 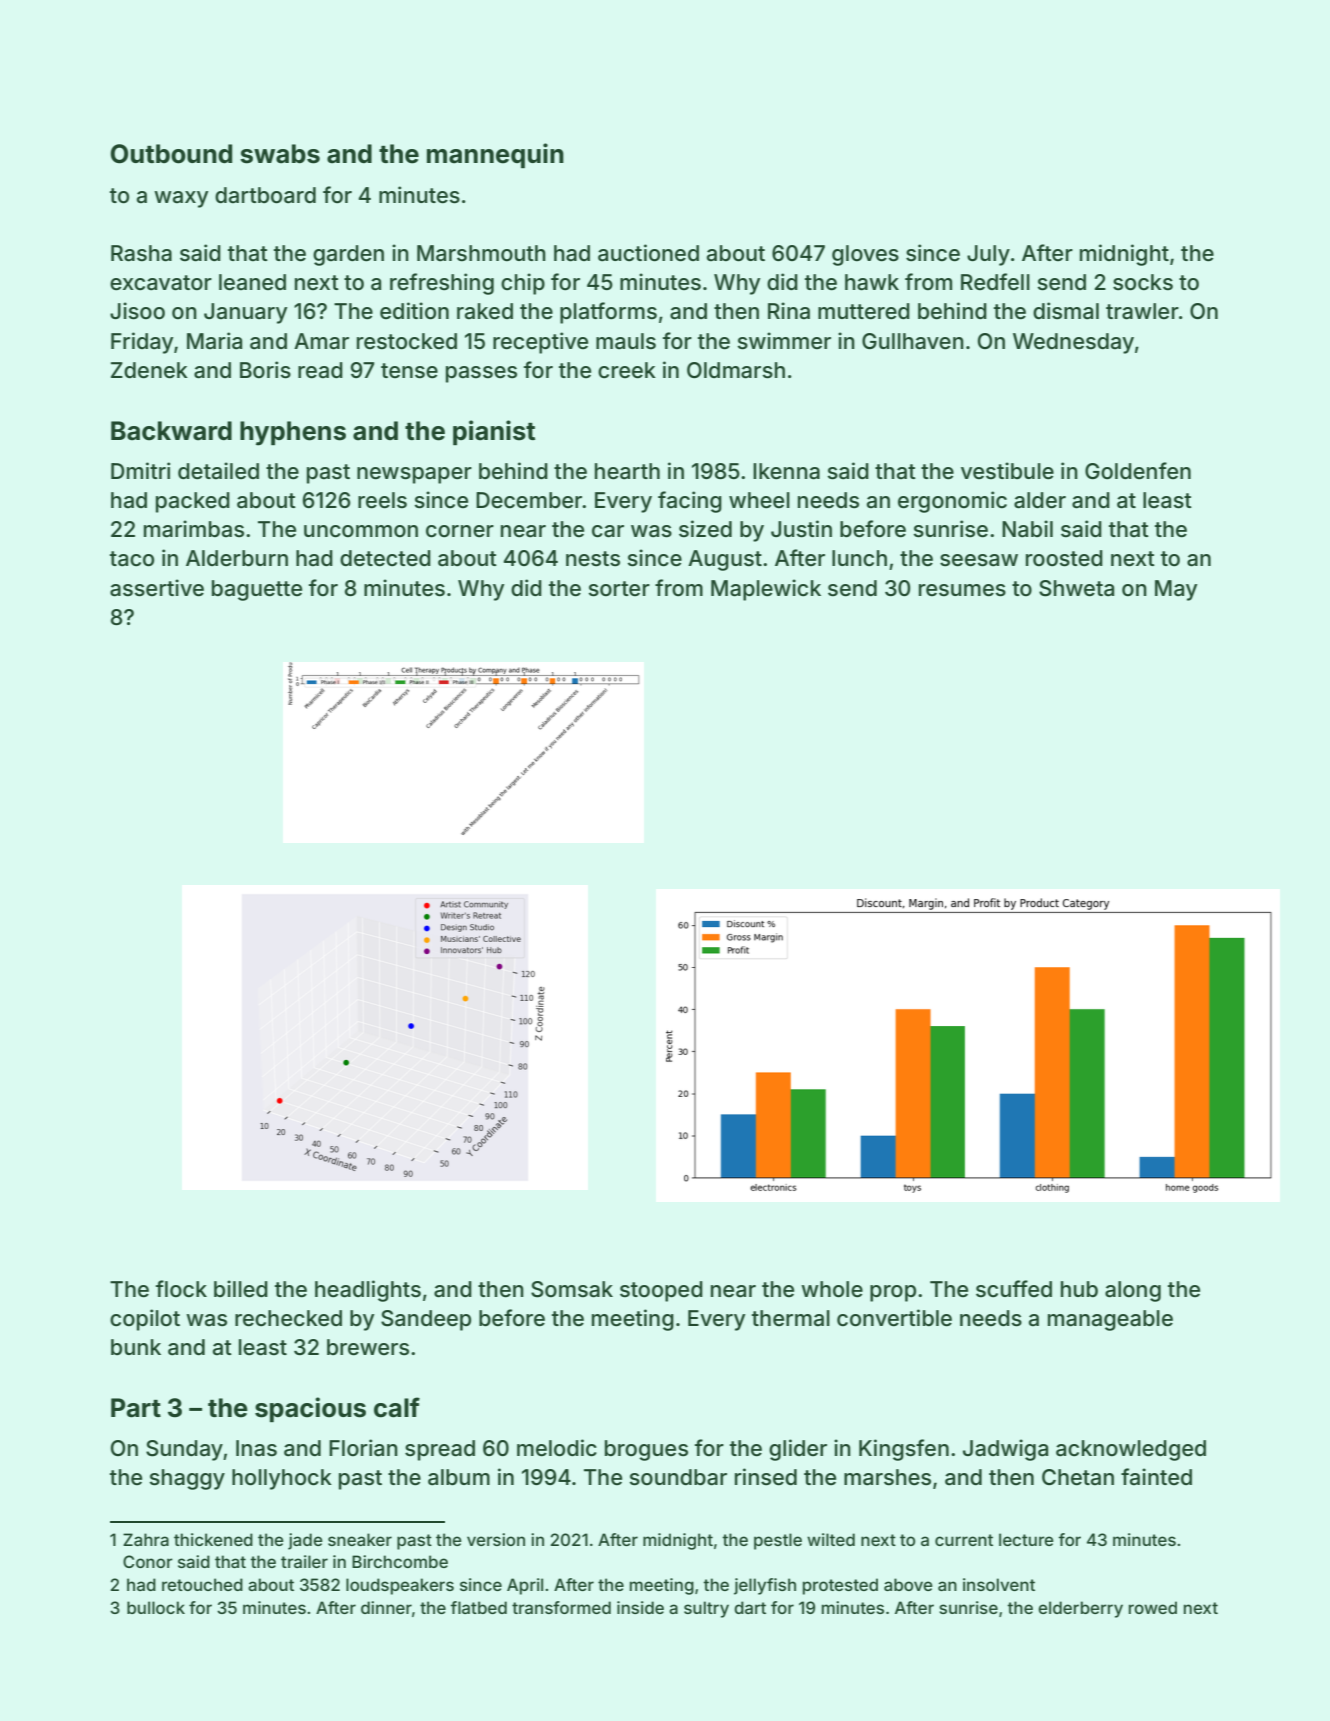 I want to click on Rasha, so click(x=141, y=253).
